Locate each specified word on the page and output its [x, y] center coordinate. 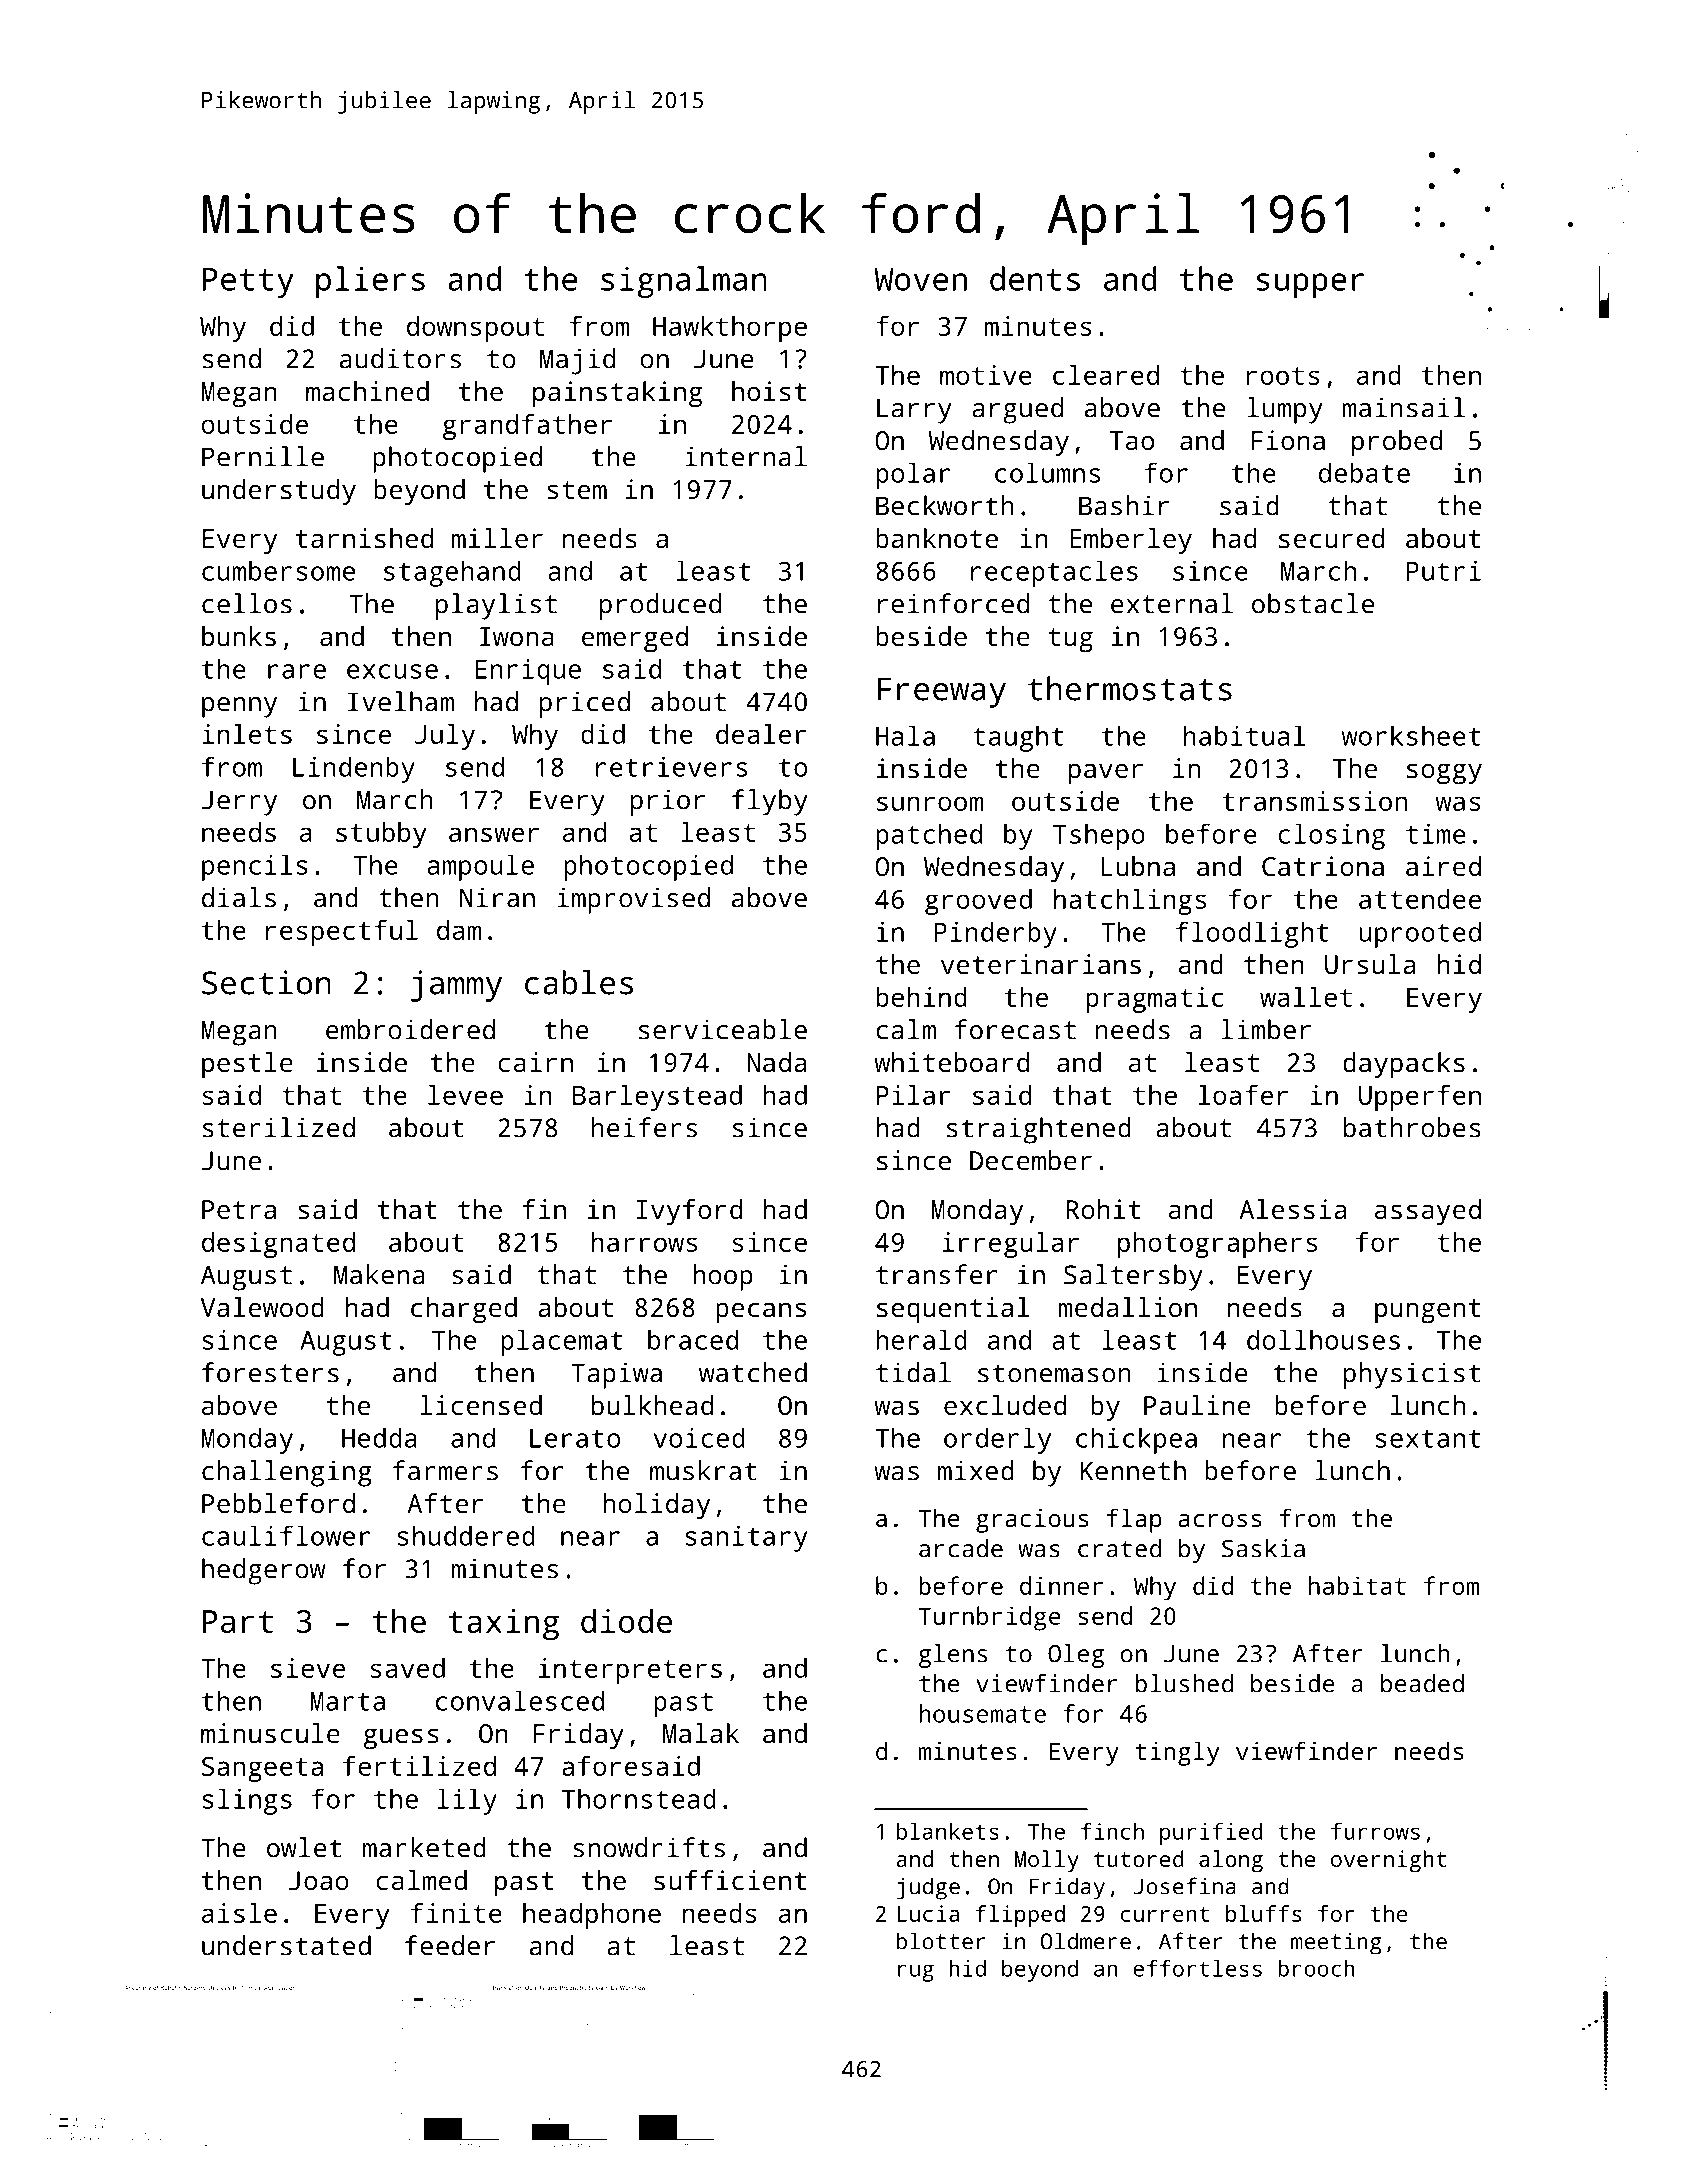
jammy [456, 986]
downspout [475, 329]
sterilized [279, 1127]
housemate [982, 1713]
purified [1211, 1833]
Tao [1132, 440]
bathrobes [1412, 1127]
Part [238, 1621]
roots [1283, 376]
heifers [644, 1127]
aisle [239, 1913]
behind [921, 997]
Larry [914, 411]
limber [1266, 1029]
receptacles [1054, 573]
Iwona [517, 636]
